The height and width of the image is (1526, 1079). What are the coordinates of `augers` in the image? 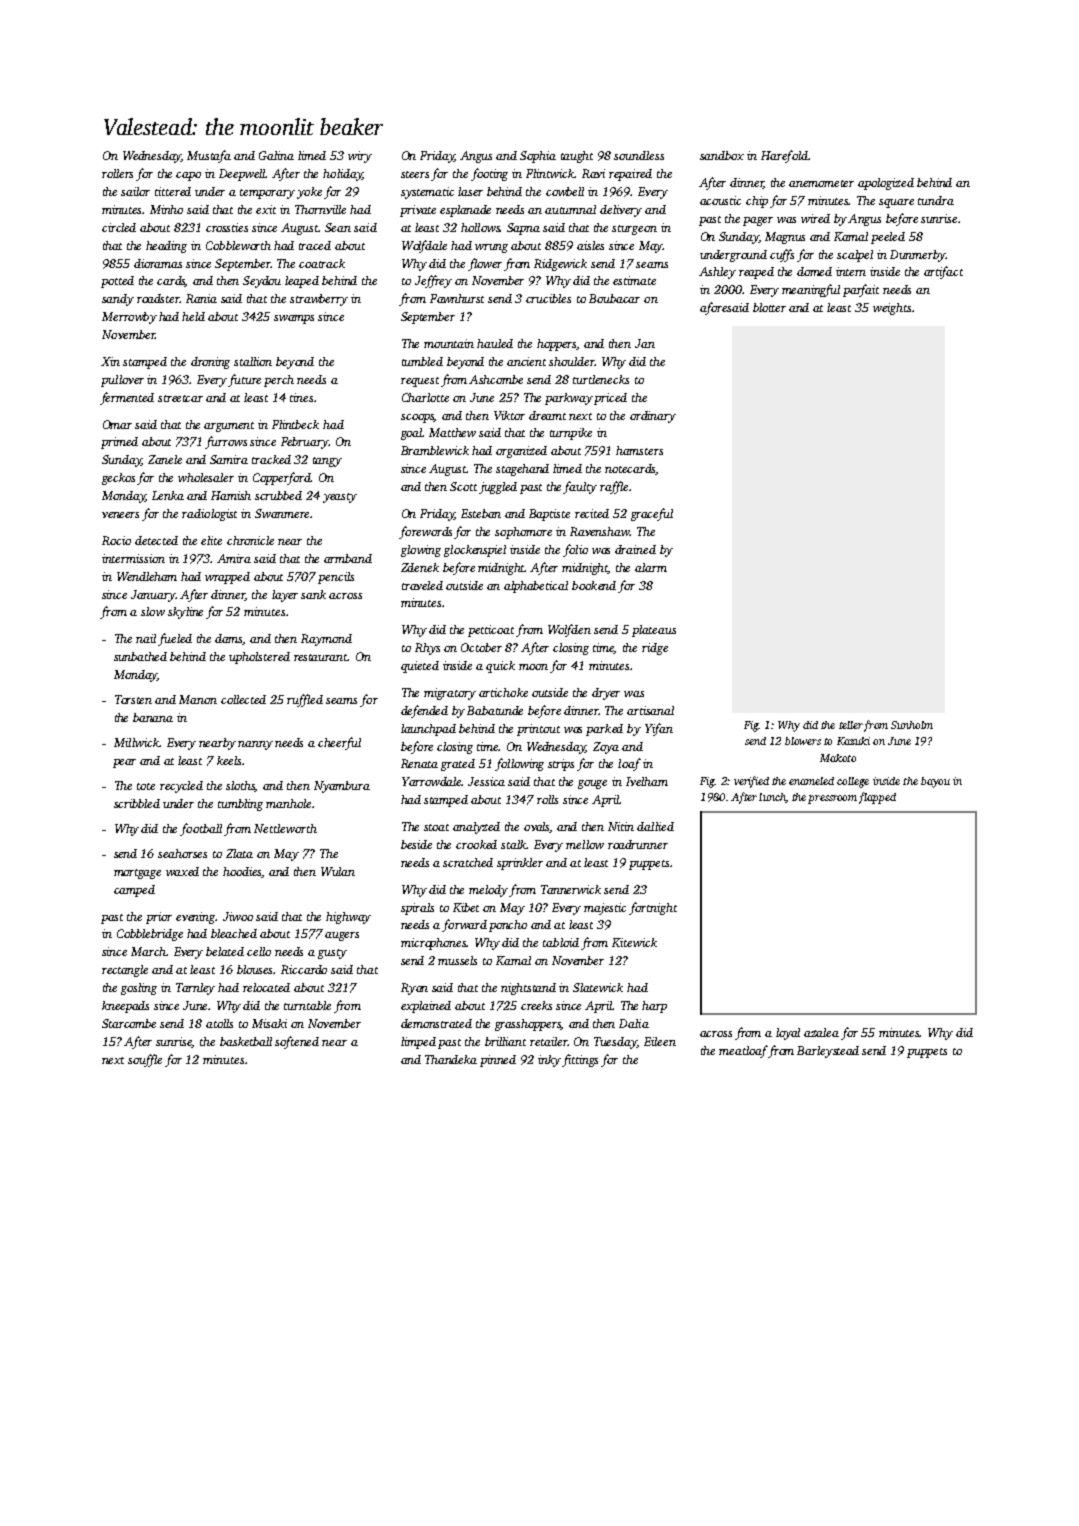 It's located at (342, 936).
